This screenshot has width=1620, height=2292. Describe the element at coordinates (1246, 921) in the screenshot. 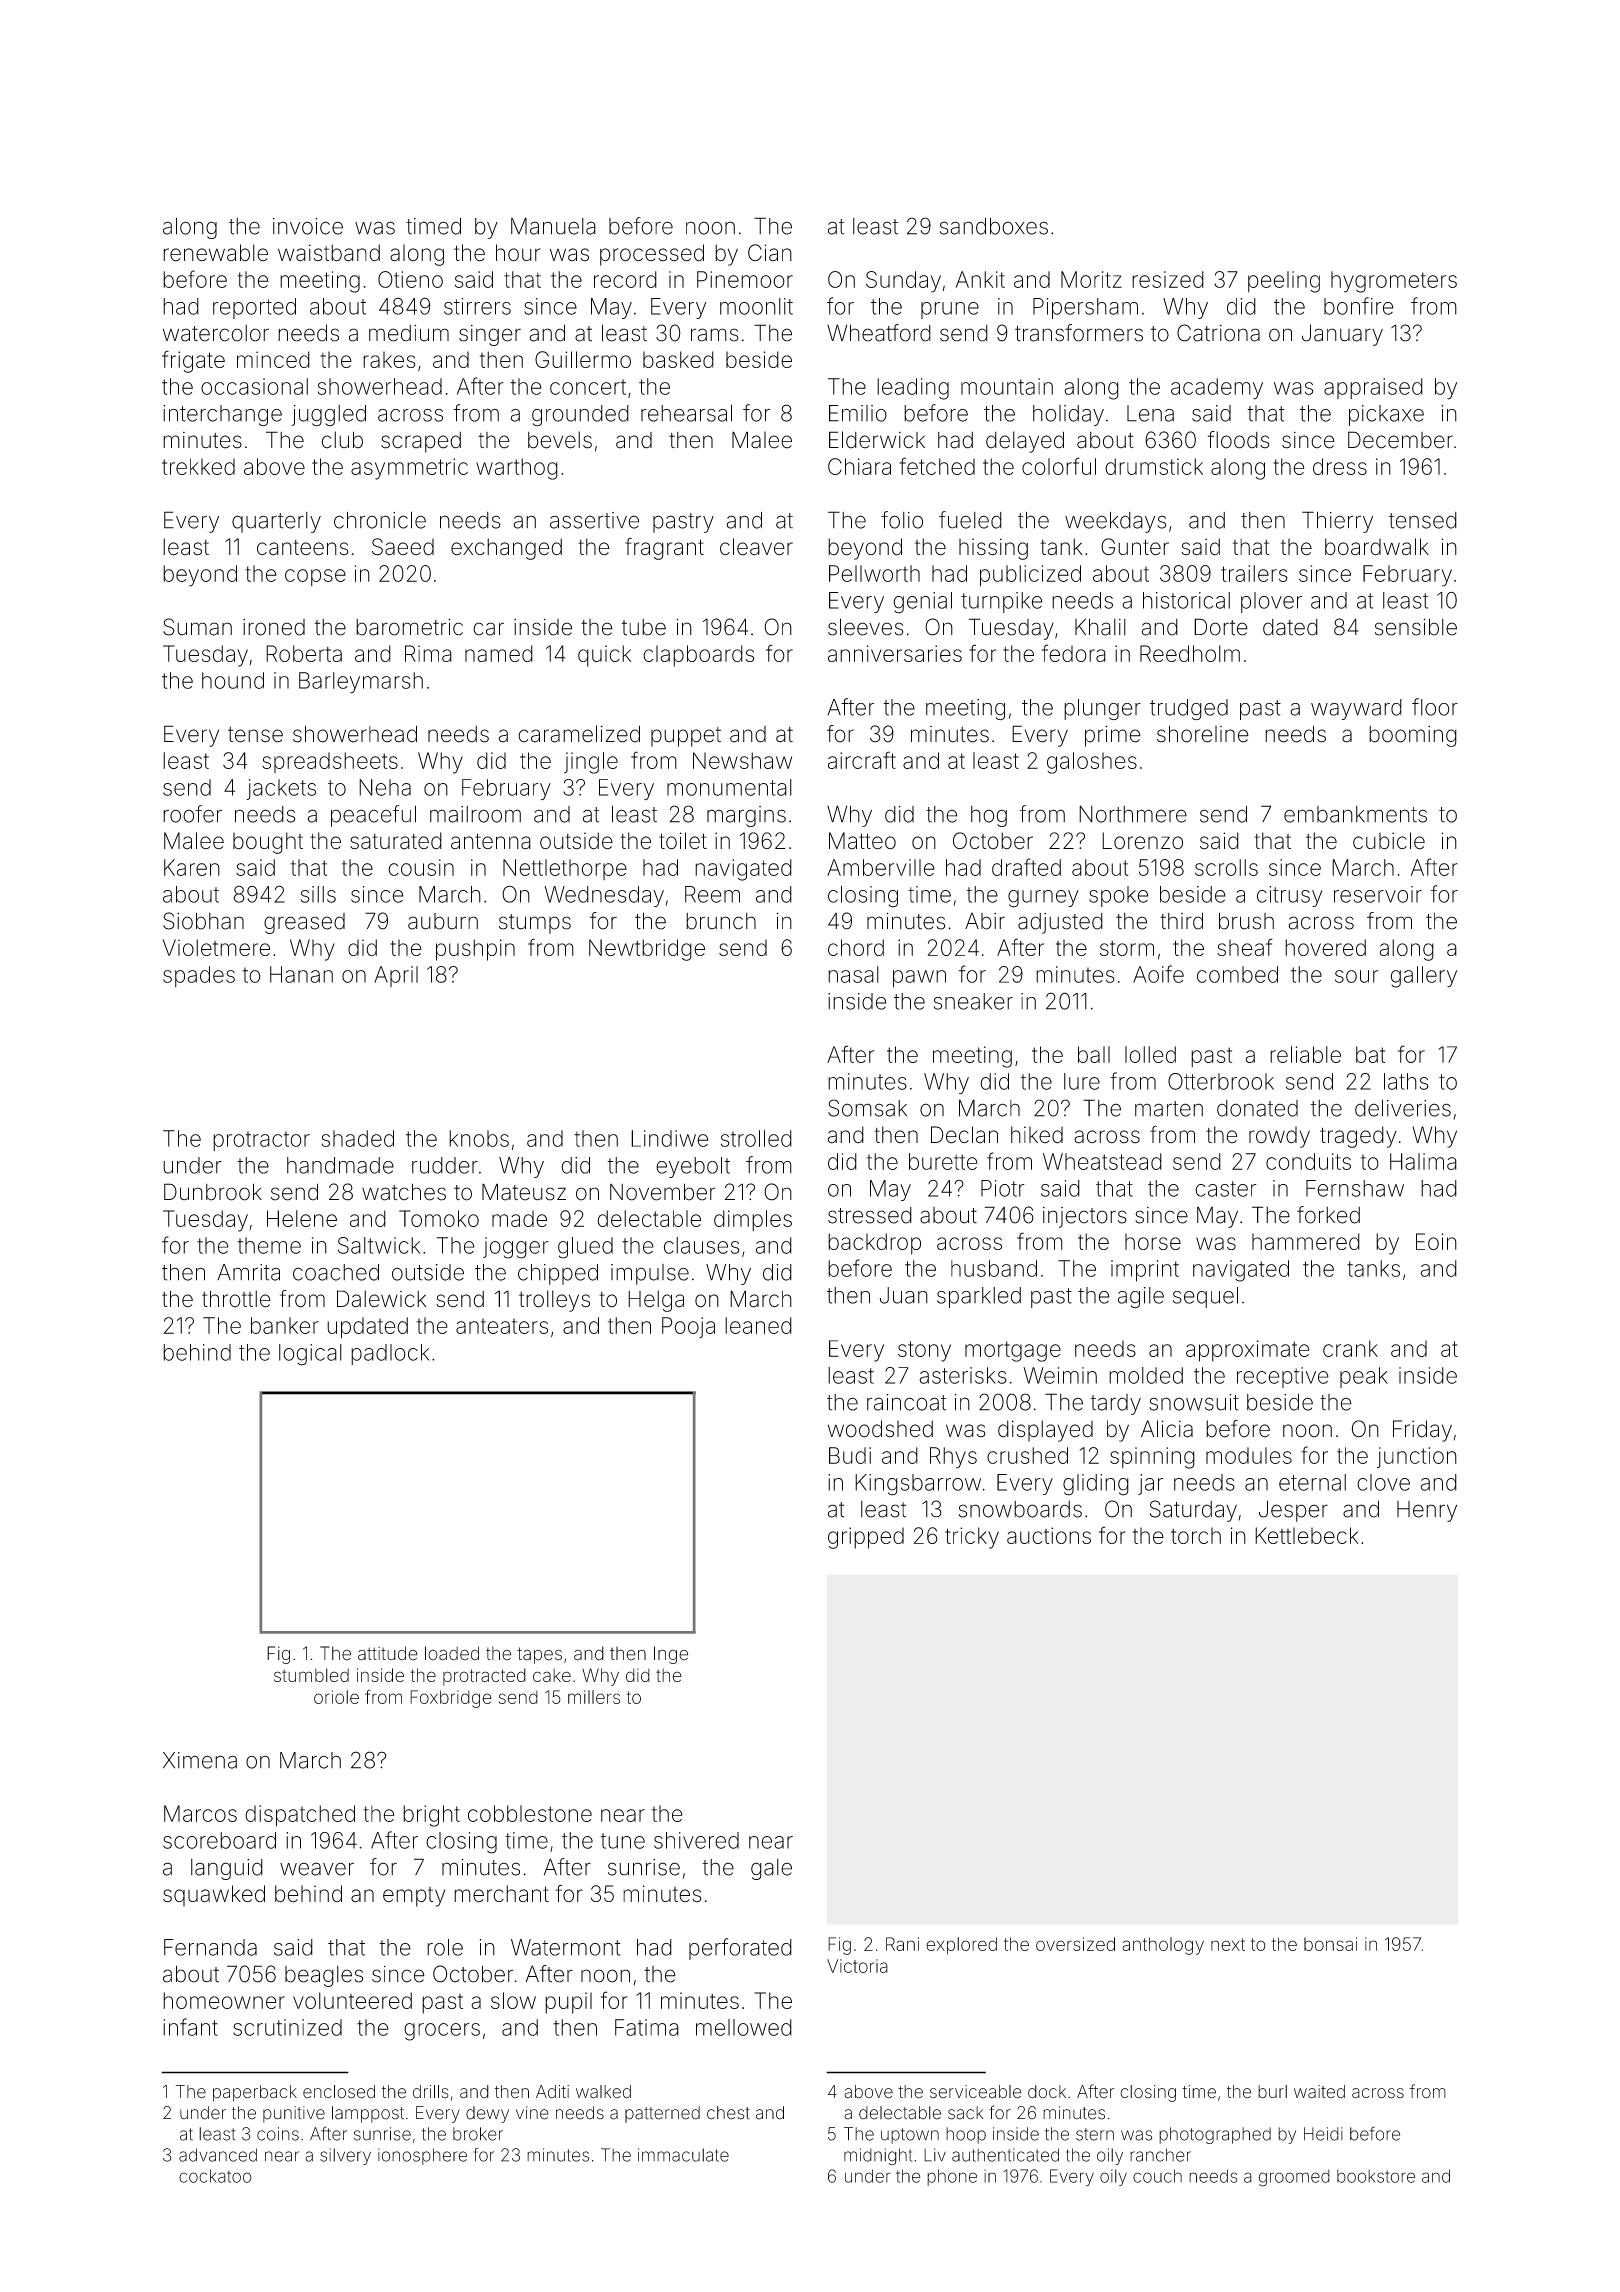

I see `brush` at that location.
